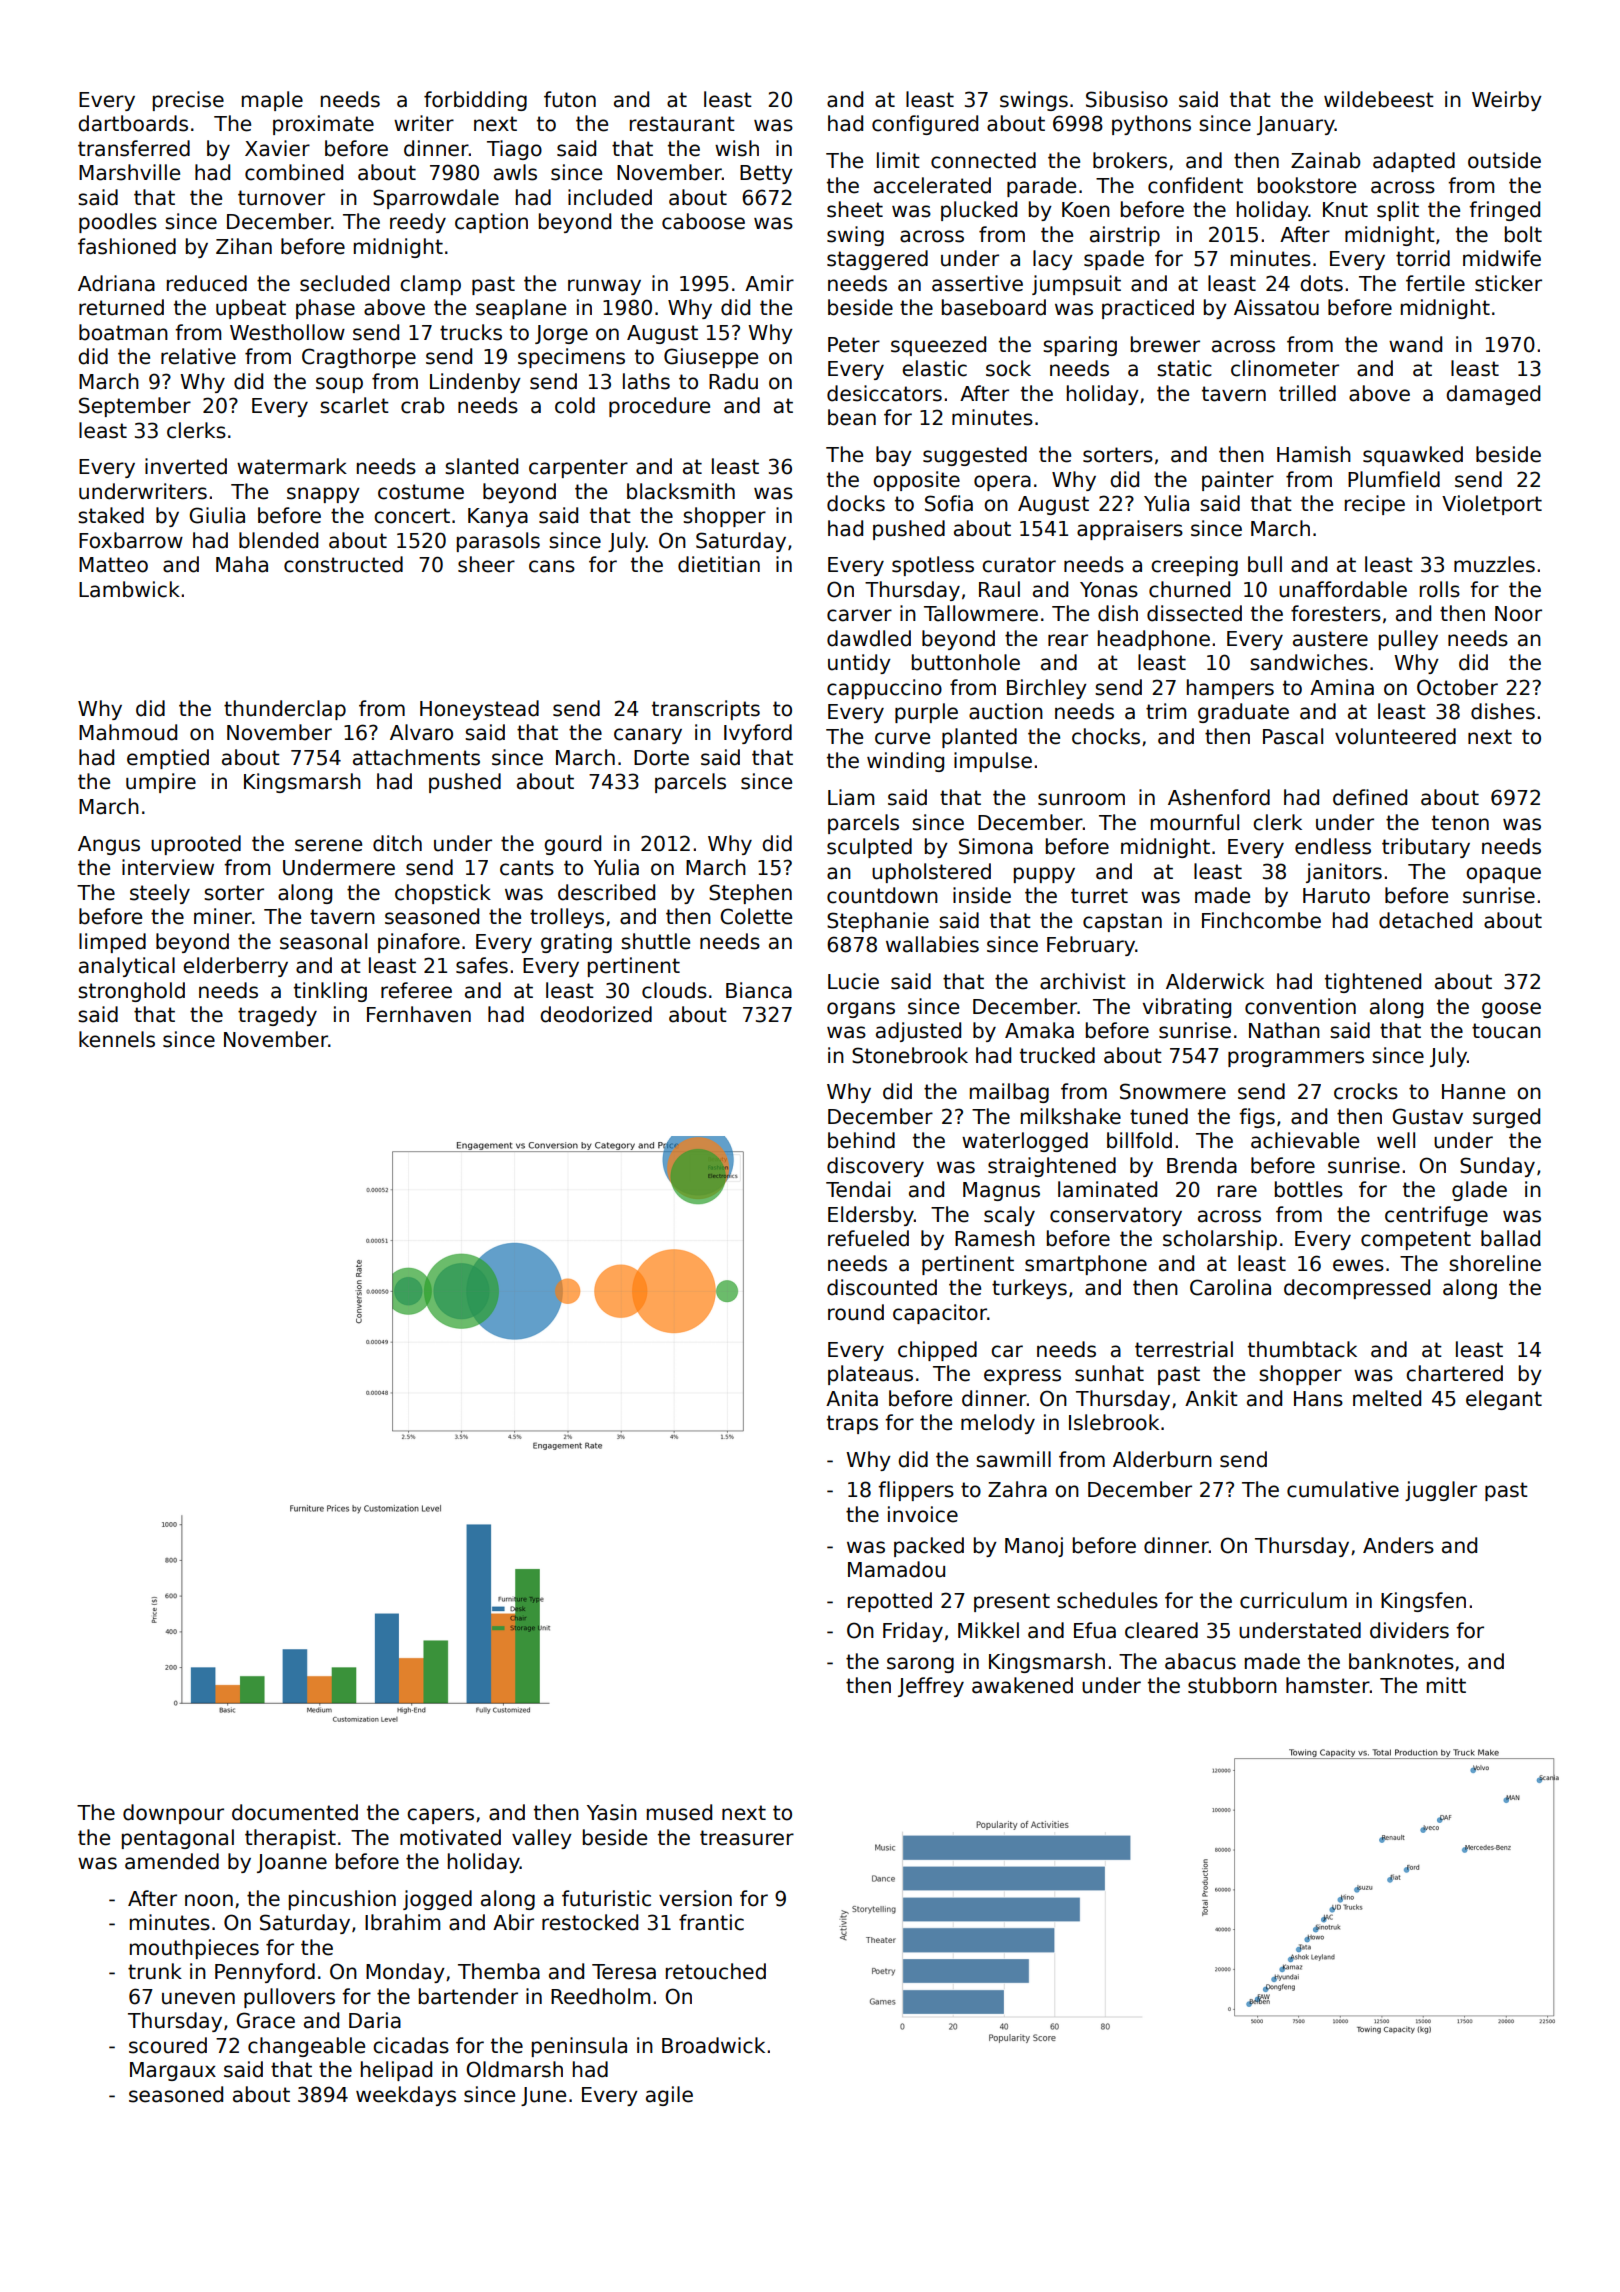 The width and height of the screenshot is (1620, 2292). I want to click on packed, so click(929, 1547).
